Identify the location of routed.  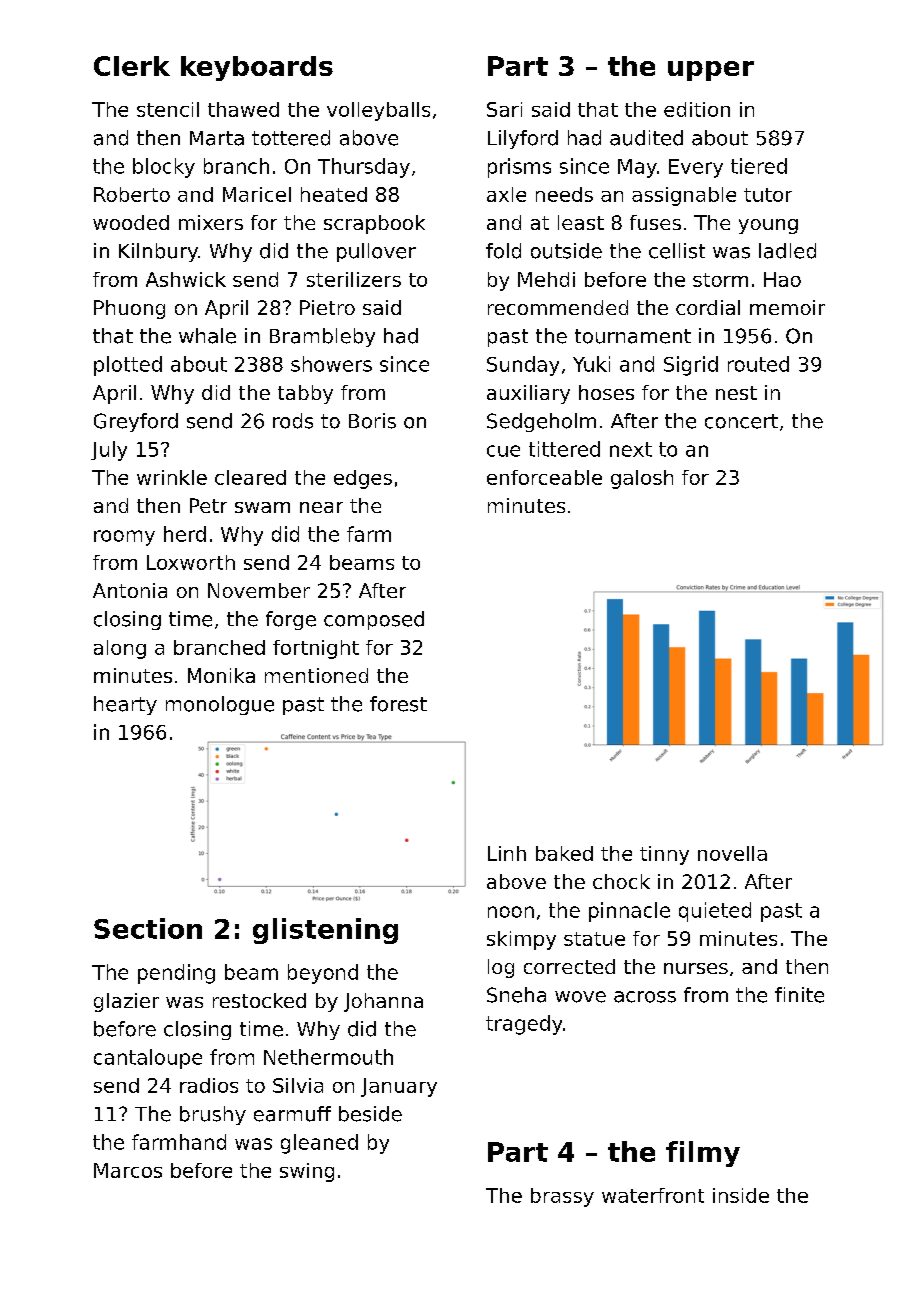
(758, 364).
